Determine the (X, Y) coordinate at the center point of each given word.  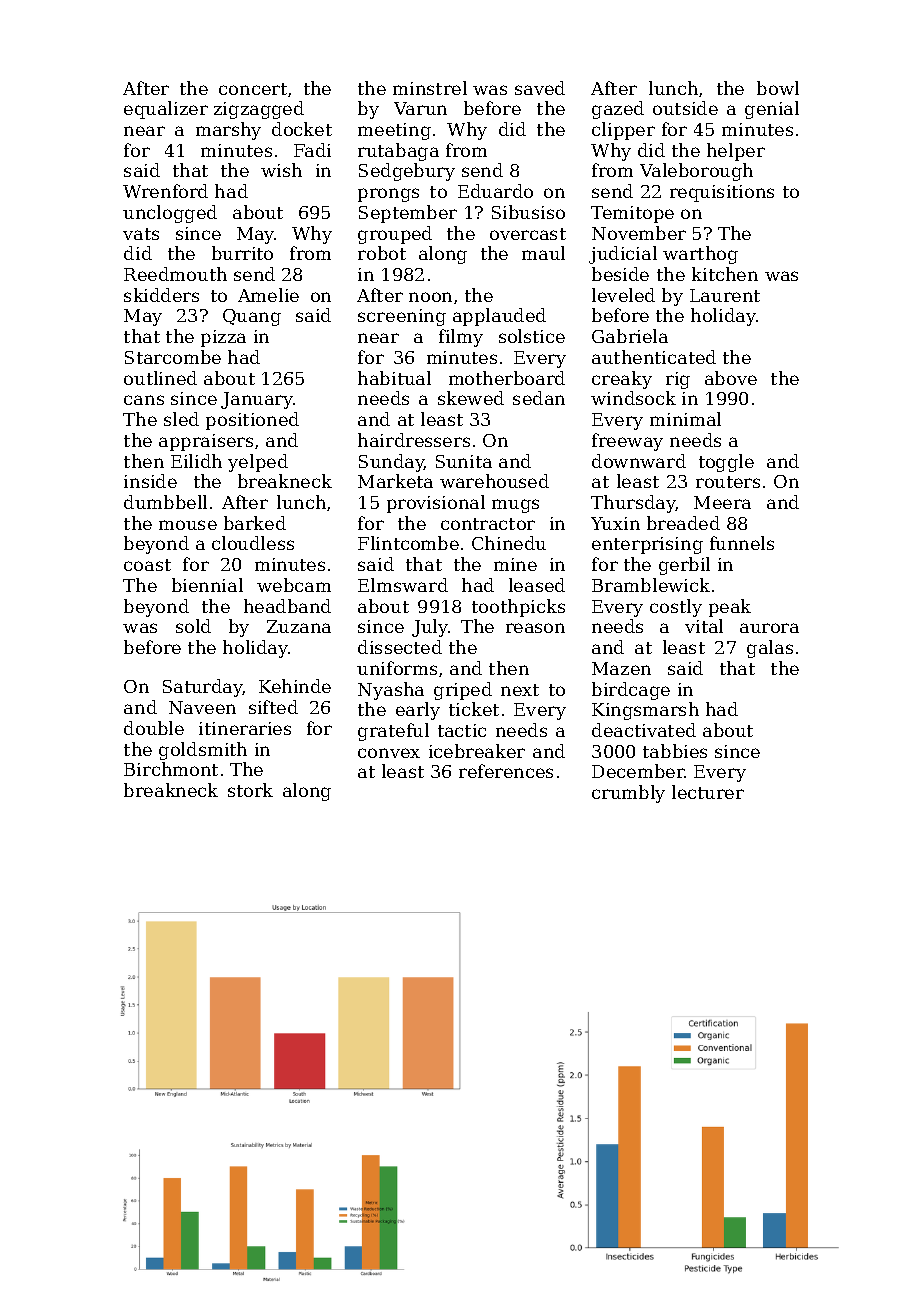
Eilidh (196, 461)
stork (250, 790)
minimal (685, 419)
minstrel (430, 88)
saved (540, 88)
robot (382, 253)
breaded (683, 523)
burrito (242, 253)
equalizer (166, 110)
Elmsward (403, 585)
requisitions (722, 193)
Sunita (464, 461)
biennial (207, 585)
